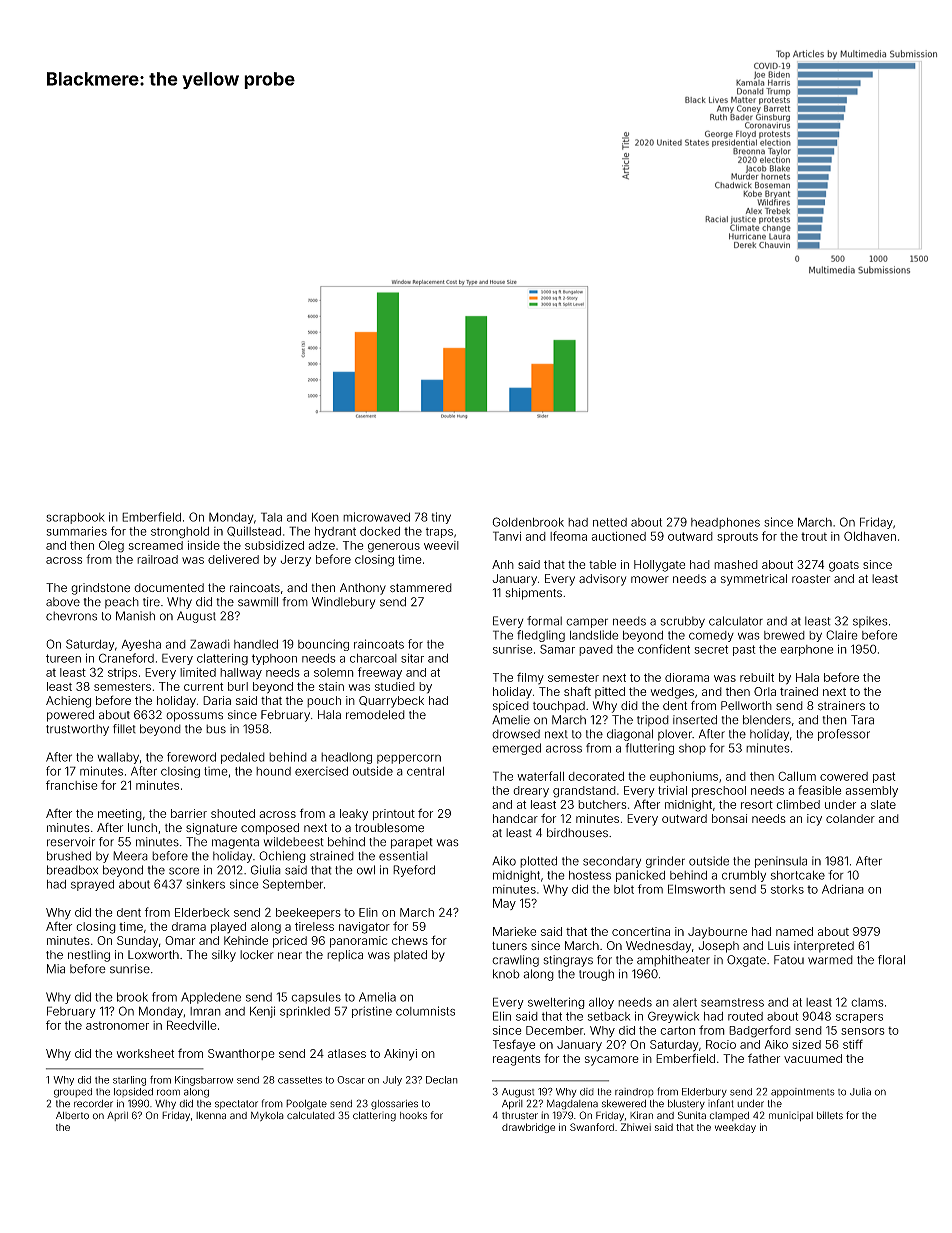  What do you see at coordinates (844, 735) in the screenshot?
I see `professor` at bounding box center [844, 735].
